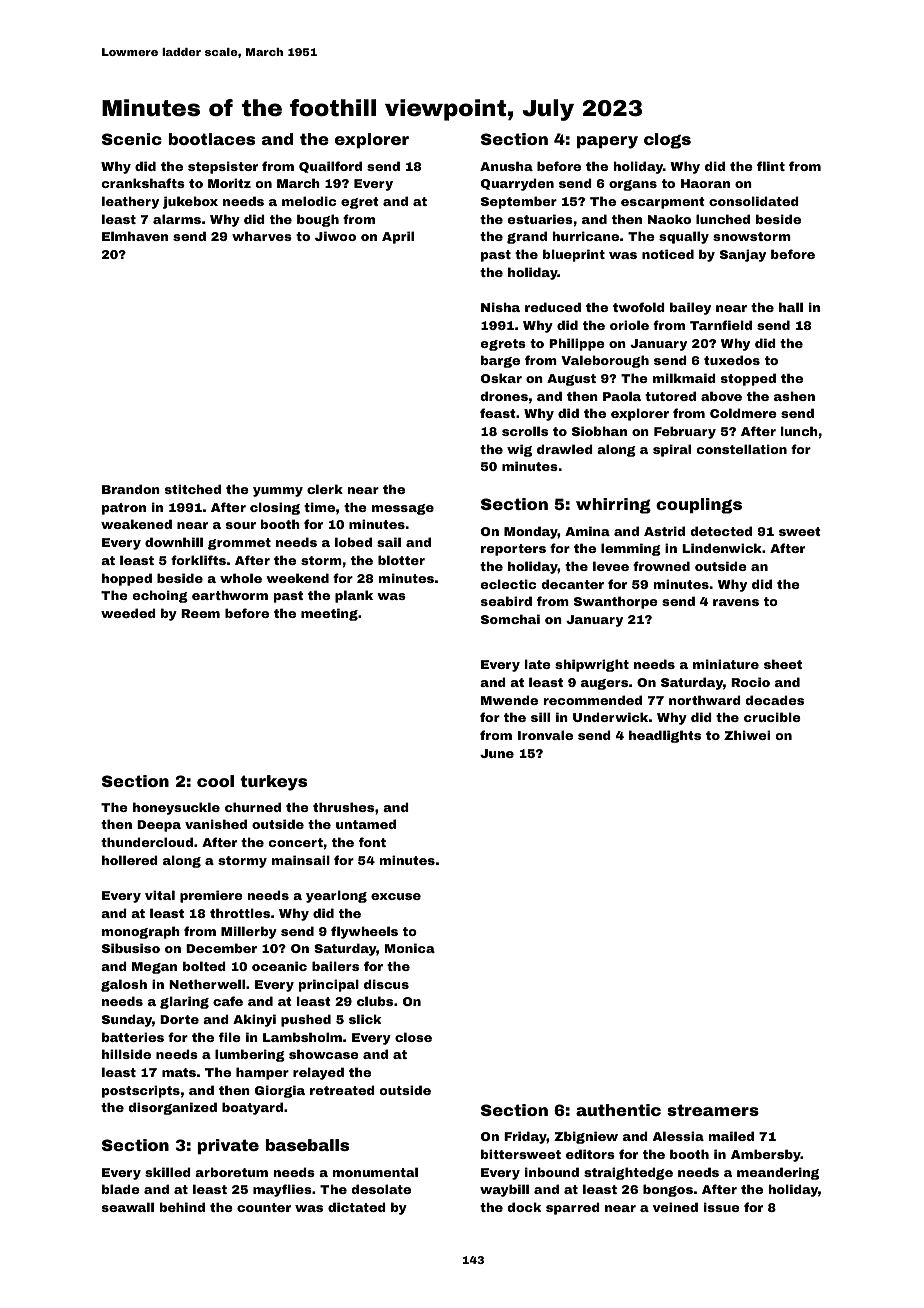 This screenshot has height=1308, width=924. What do you see at coordinates (211, 139) in the screenshot?
I see `bootlaces` at bounding box center [211, 139].
